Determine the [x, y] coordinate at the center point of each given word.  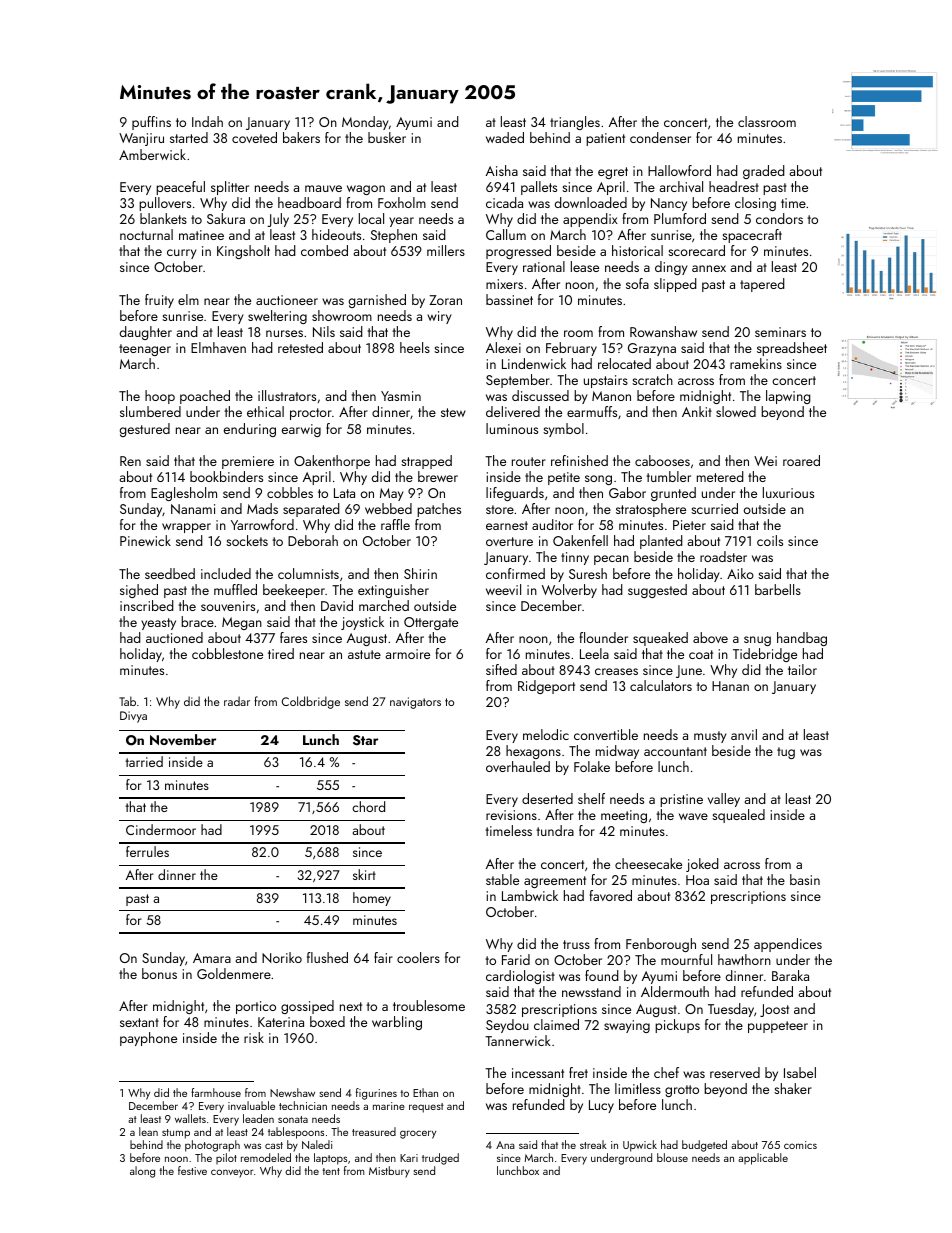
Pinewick [145, 540]
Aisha [502, 170]
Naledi [317, 1144]
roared [801, 460]
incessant [538, 1073]
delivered [513, 411]
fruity [159, 301]
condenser [660, 137]
